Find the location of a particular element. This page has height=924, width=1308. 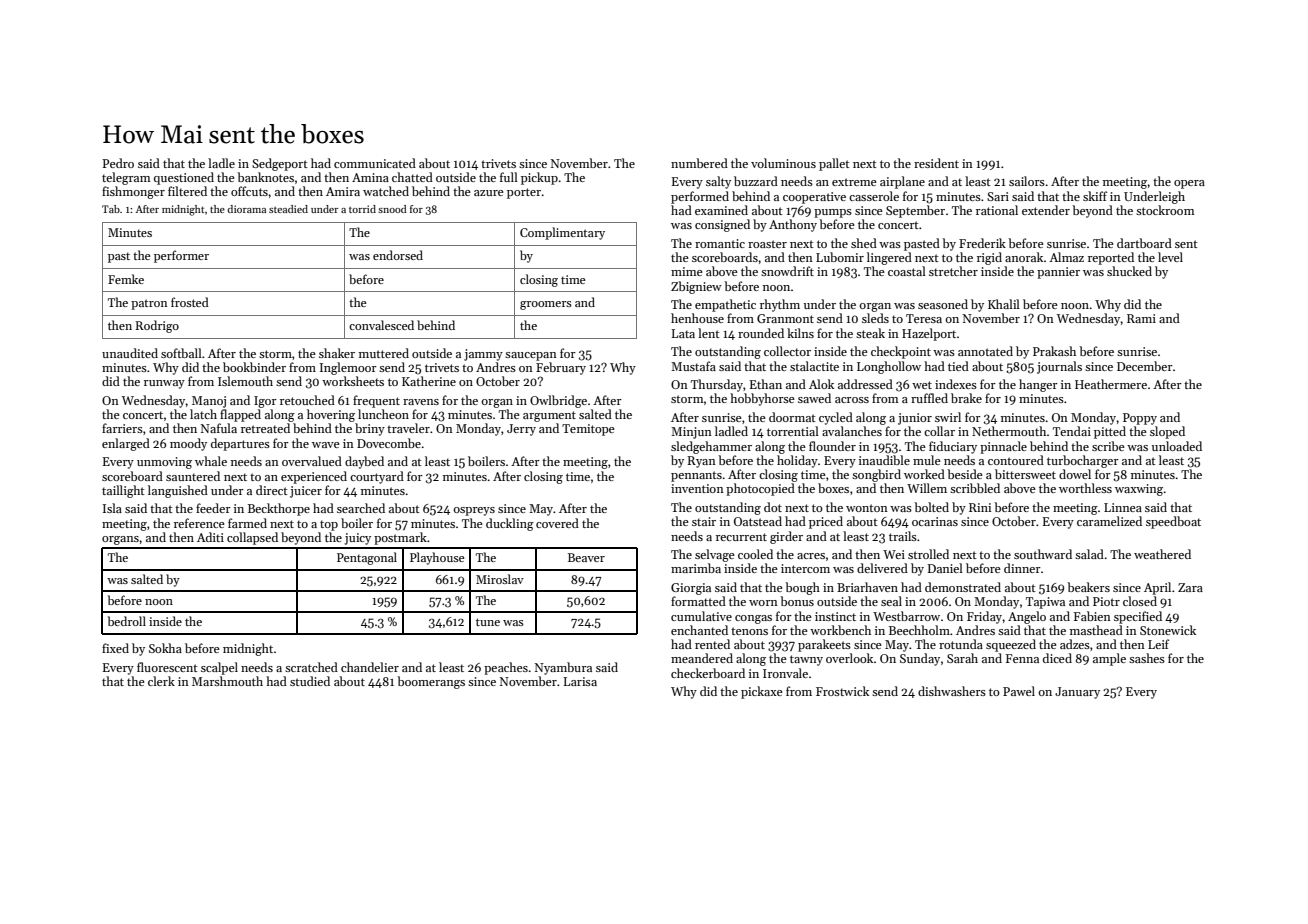

experienced is located at coordinates (314, 477).
